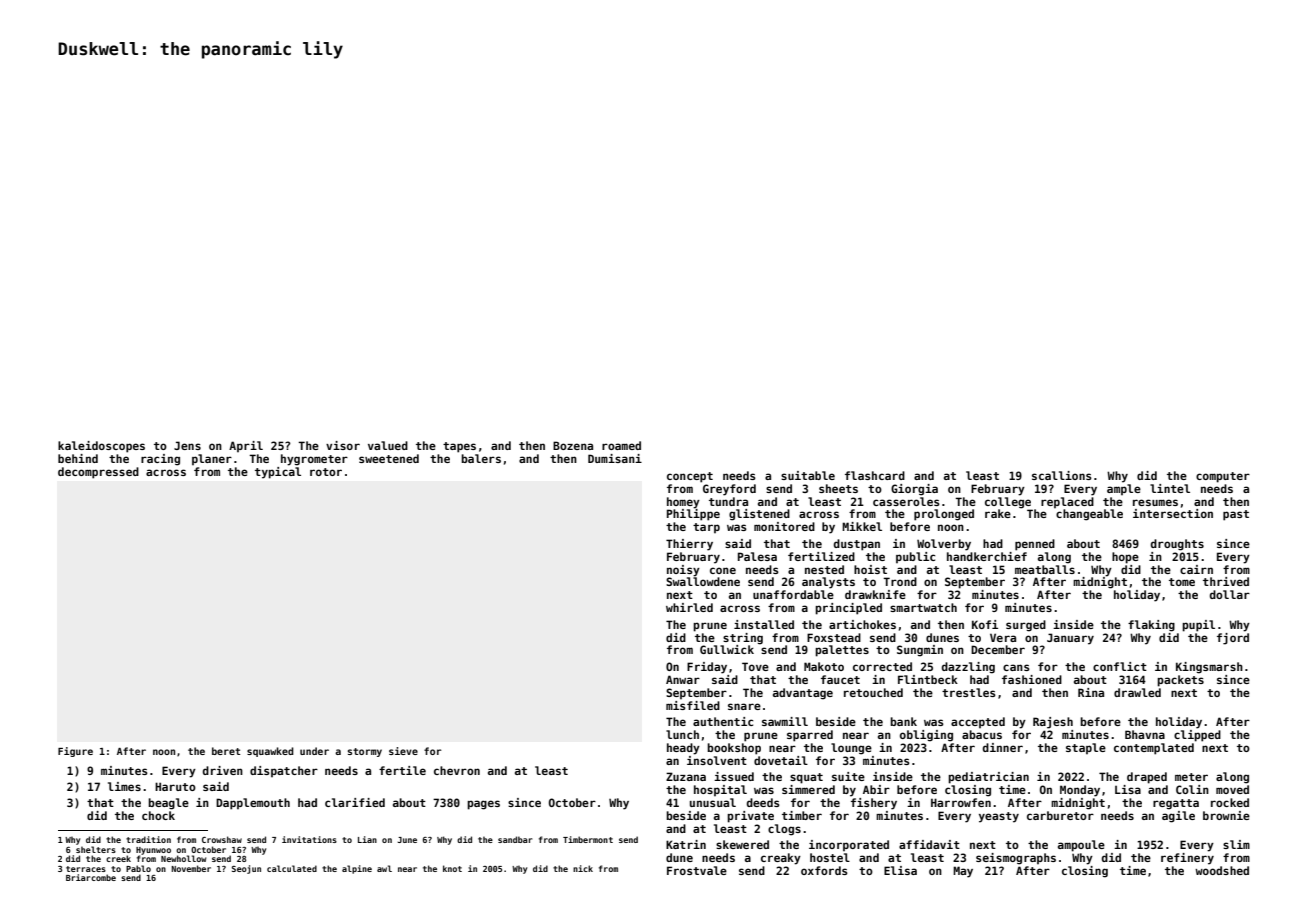  I want to click on tarp, so click(706, 528).
